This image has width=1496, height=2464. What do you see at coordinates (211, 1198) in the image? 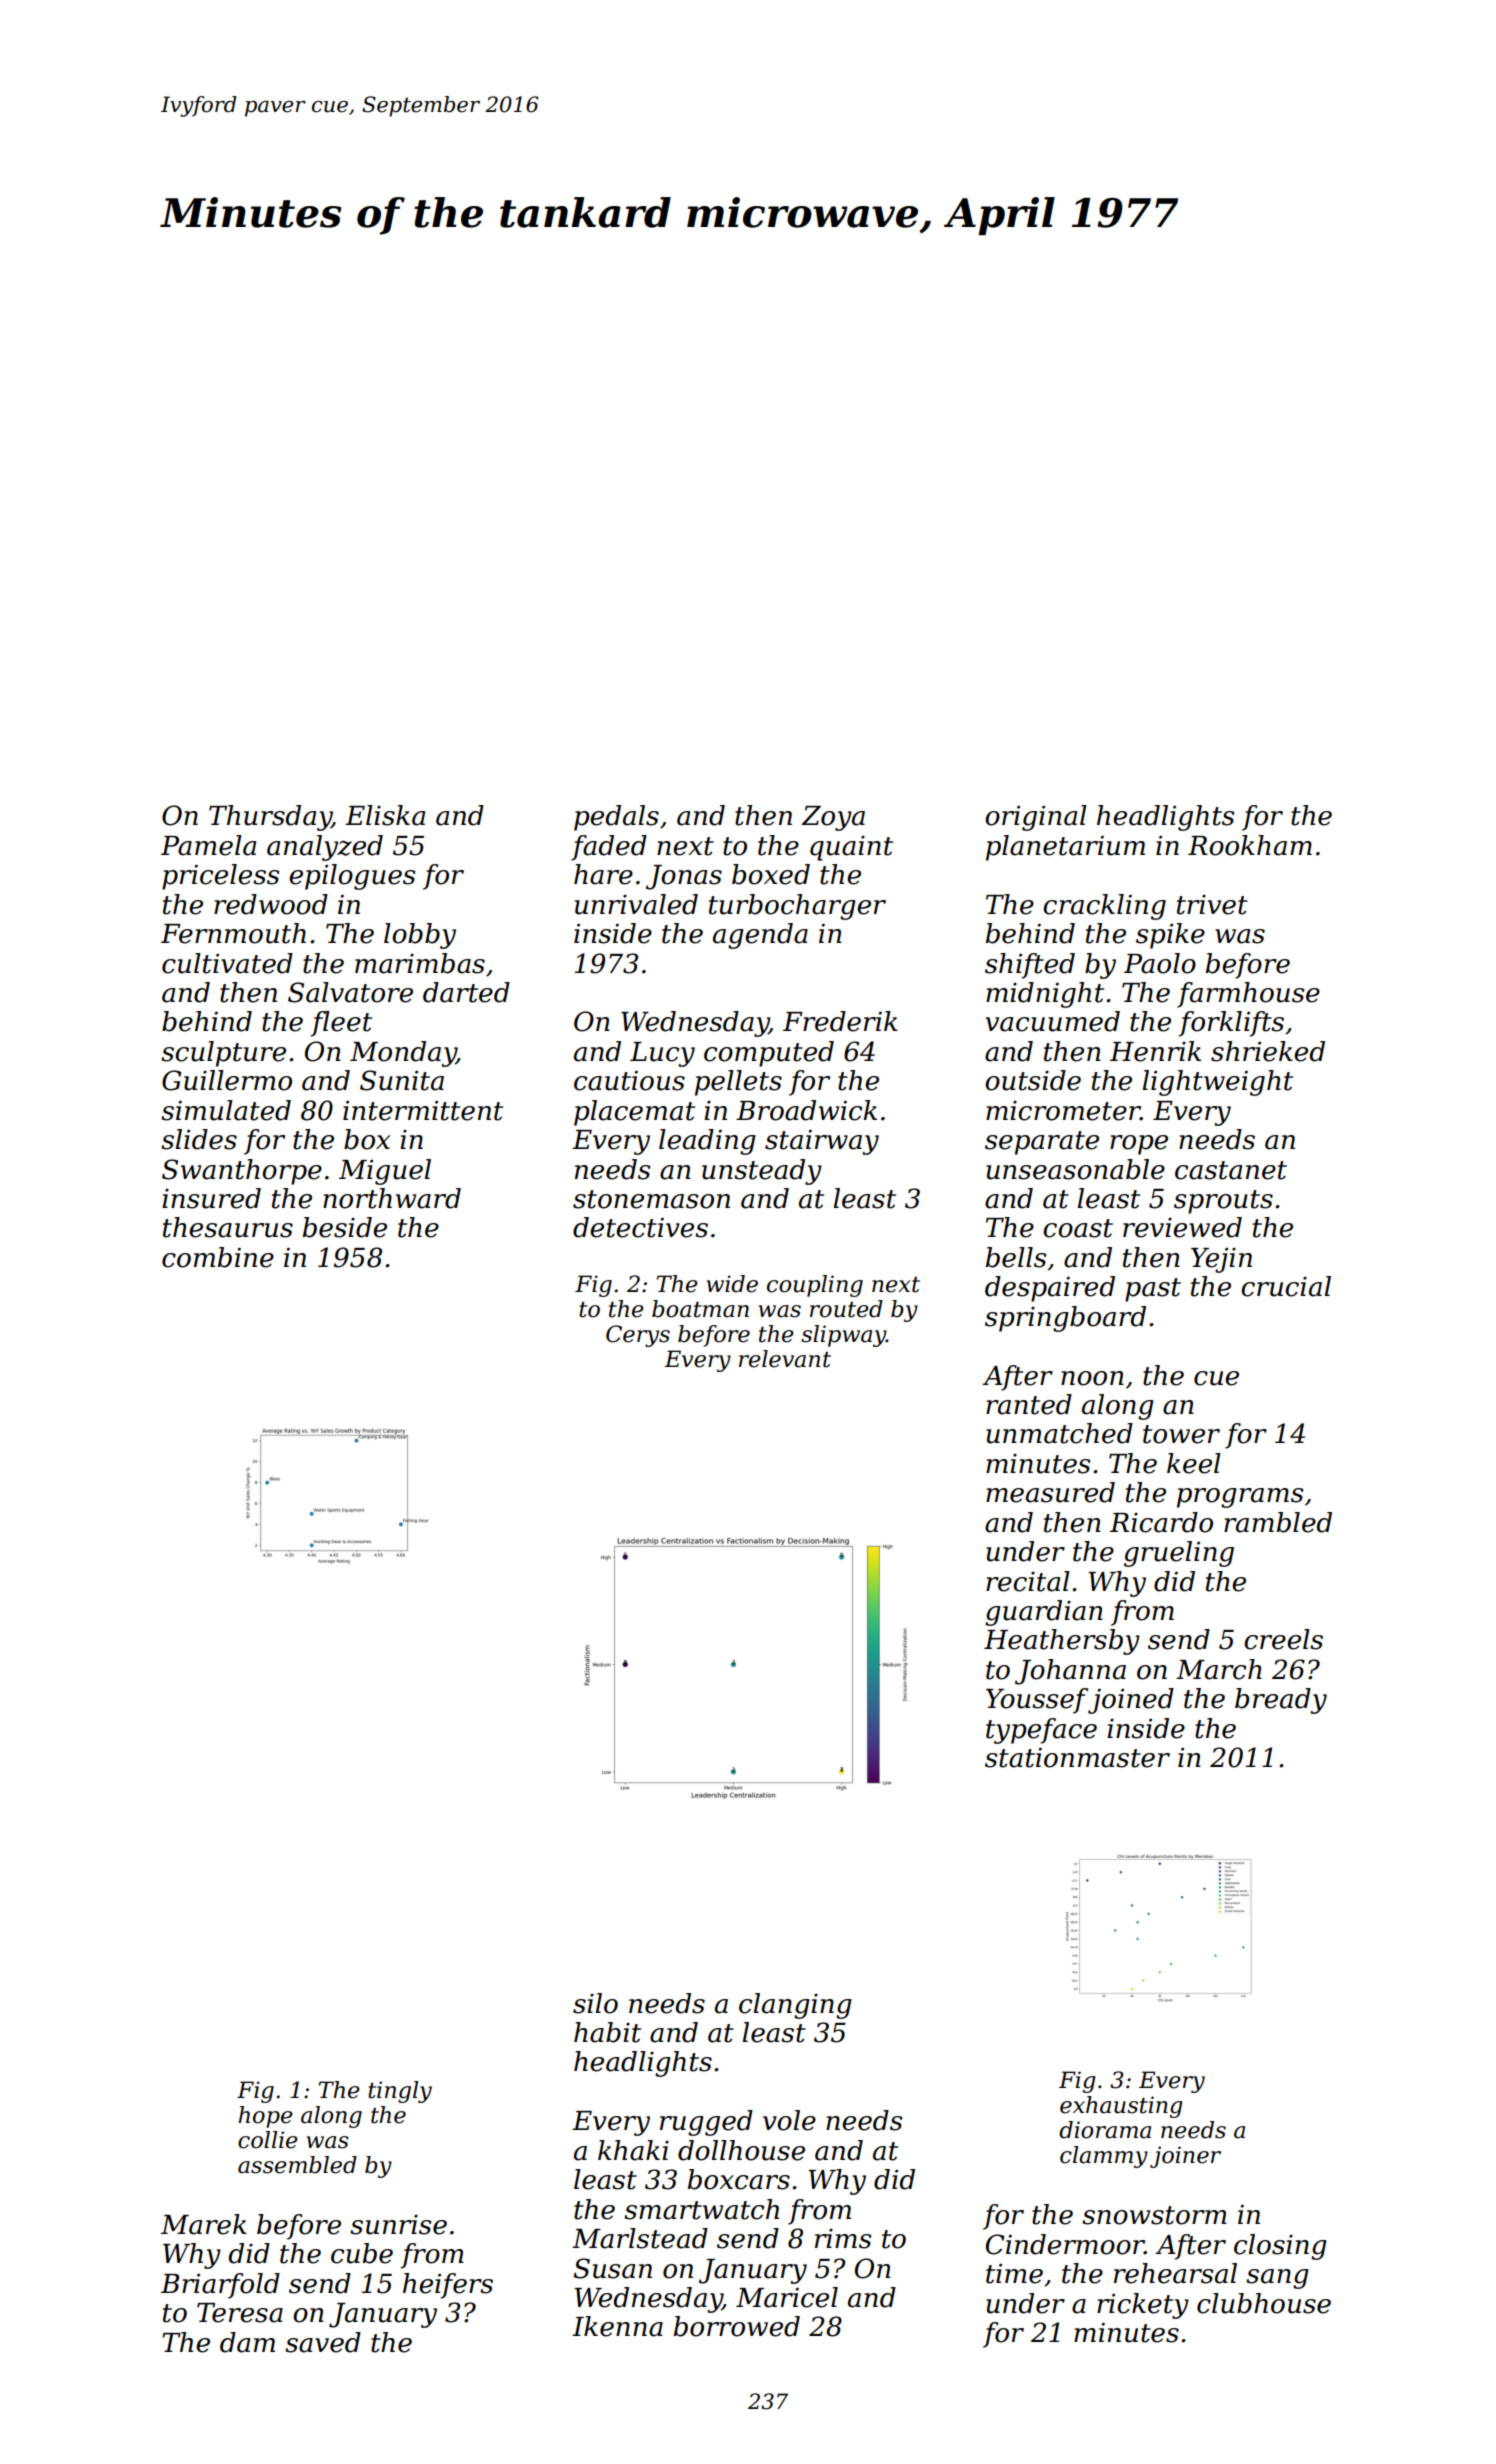
I see `insured` at bounding box center [211, 1198].
